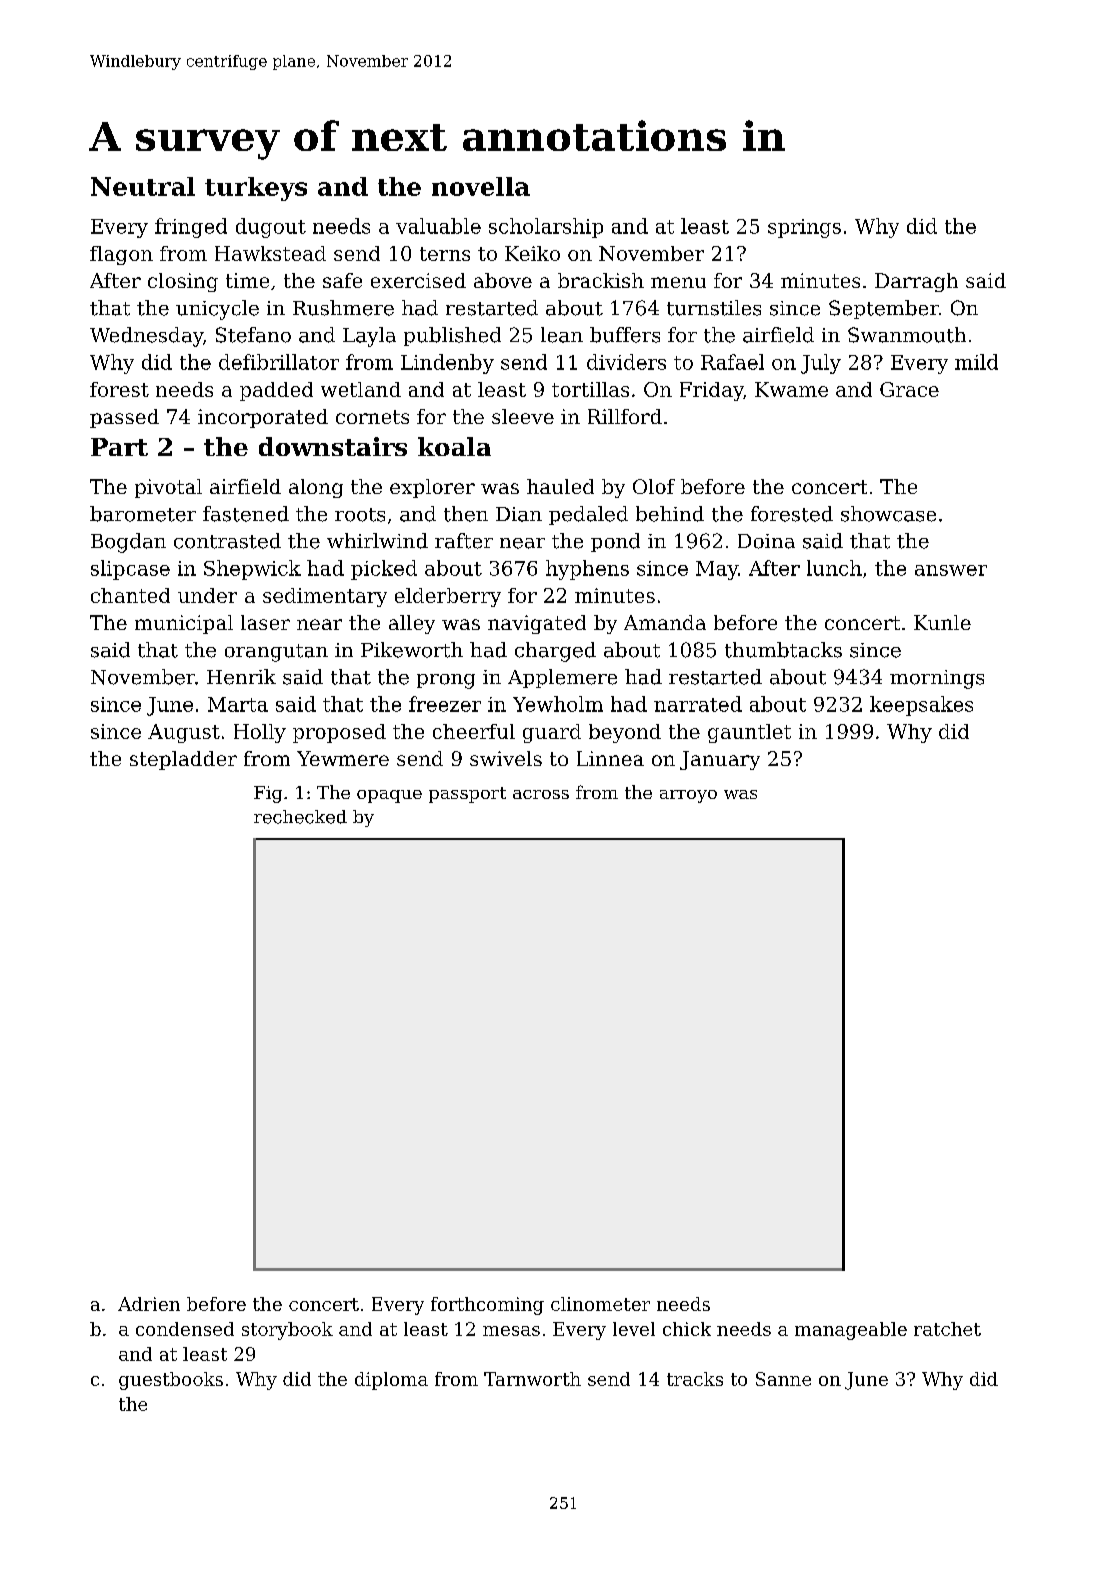 The width and height of the screenshot is (1098, 1591). Describe the element at coordinates (391, 1381) in the screenshot. I see `diploma` at that location.
